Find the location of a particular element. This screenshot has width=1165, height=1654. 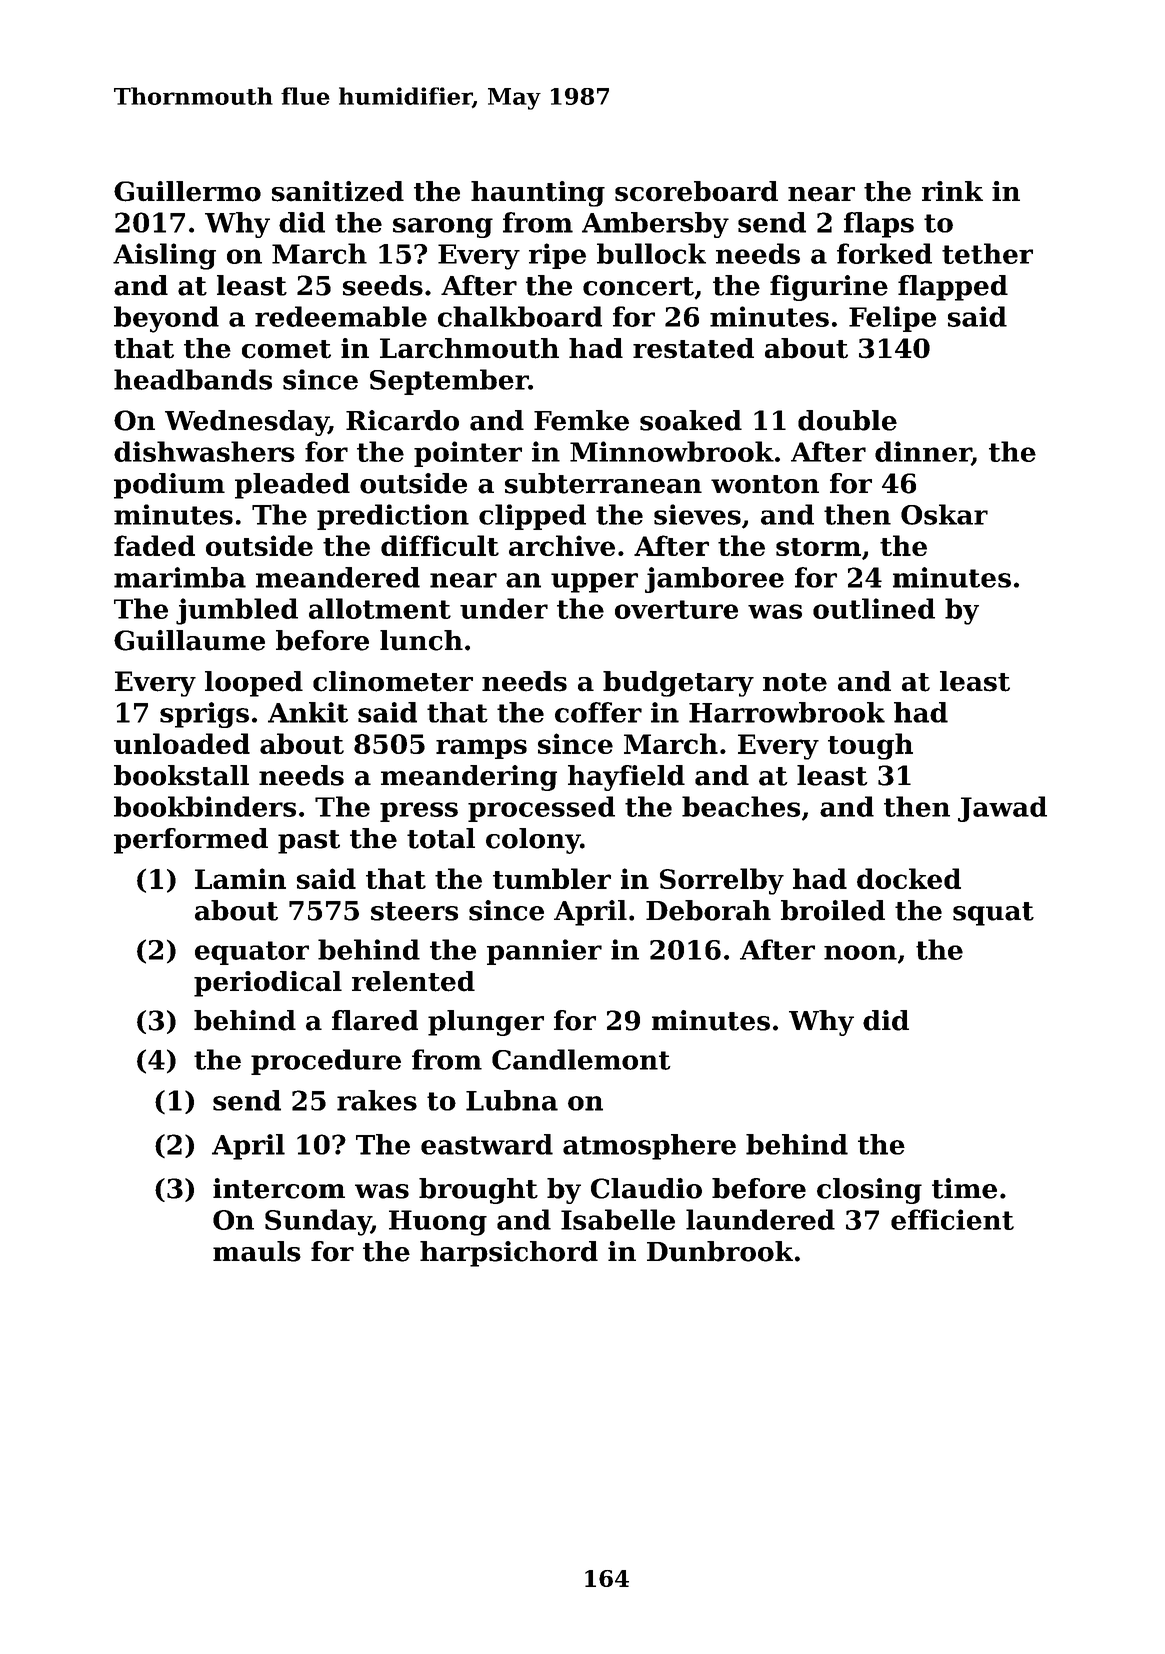

podium is located at coordinates (169, 486).
